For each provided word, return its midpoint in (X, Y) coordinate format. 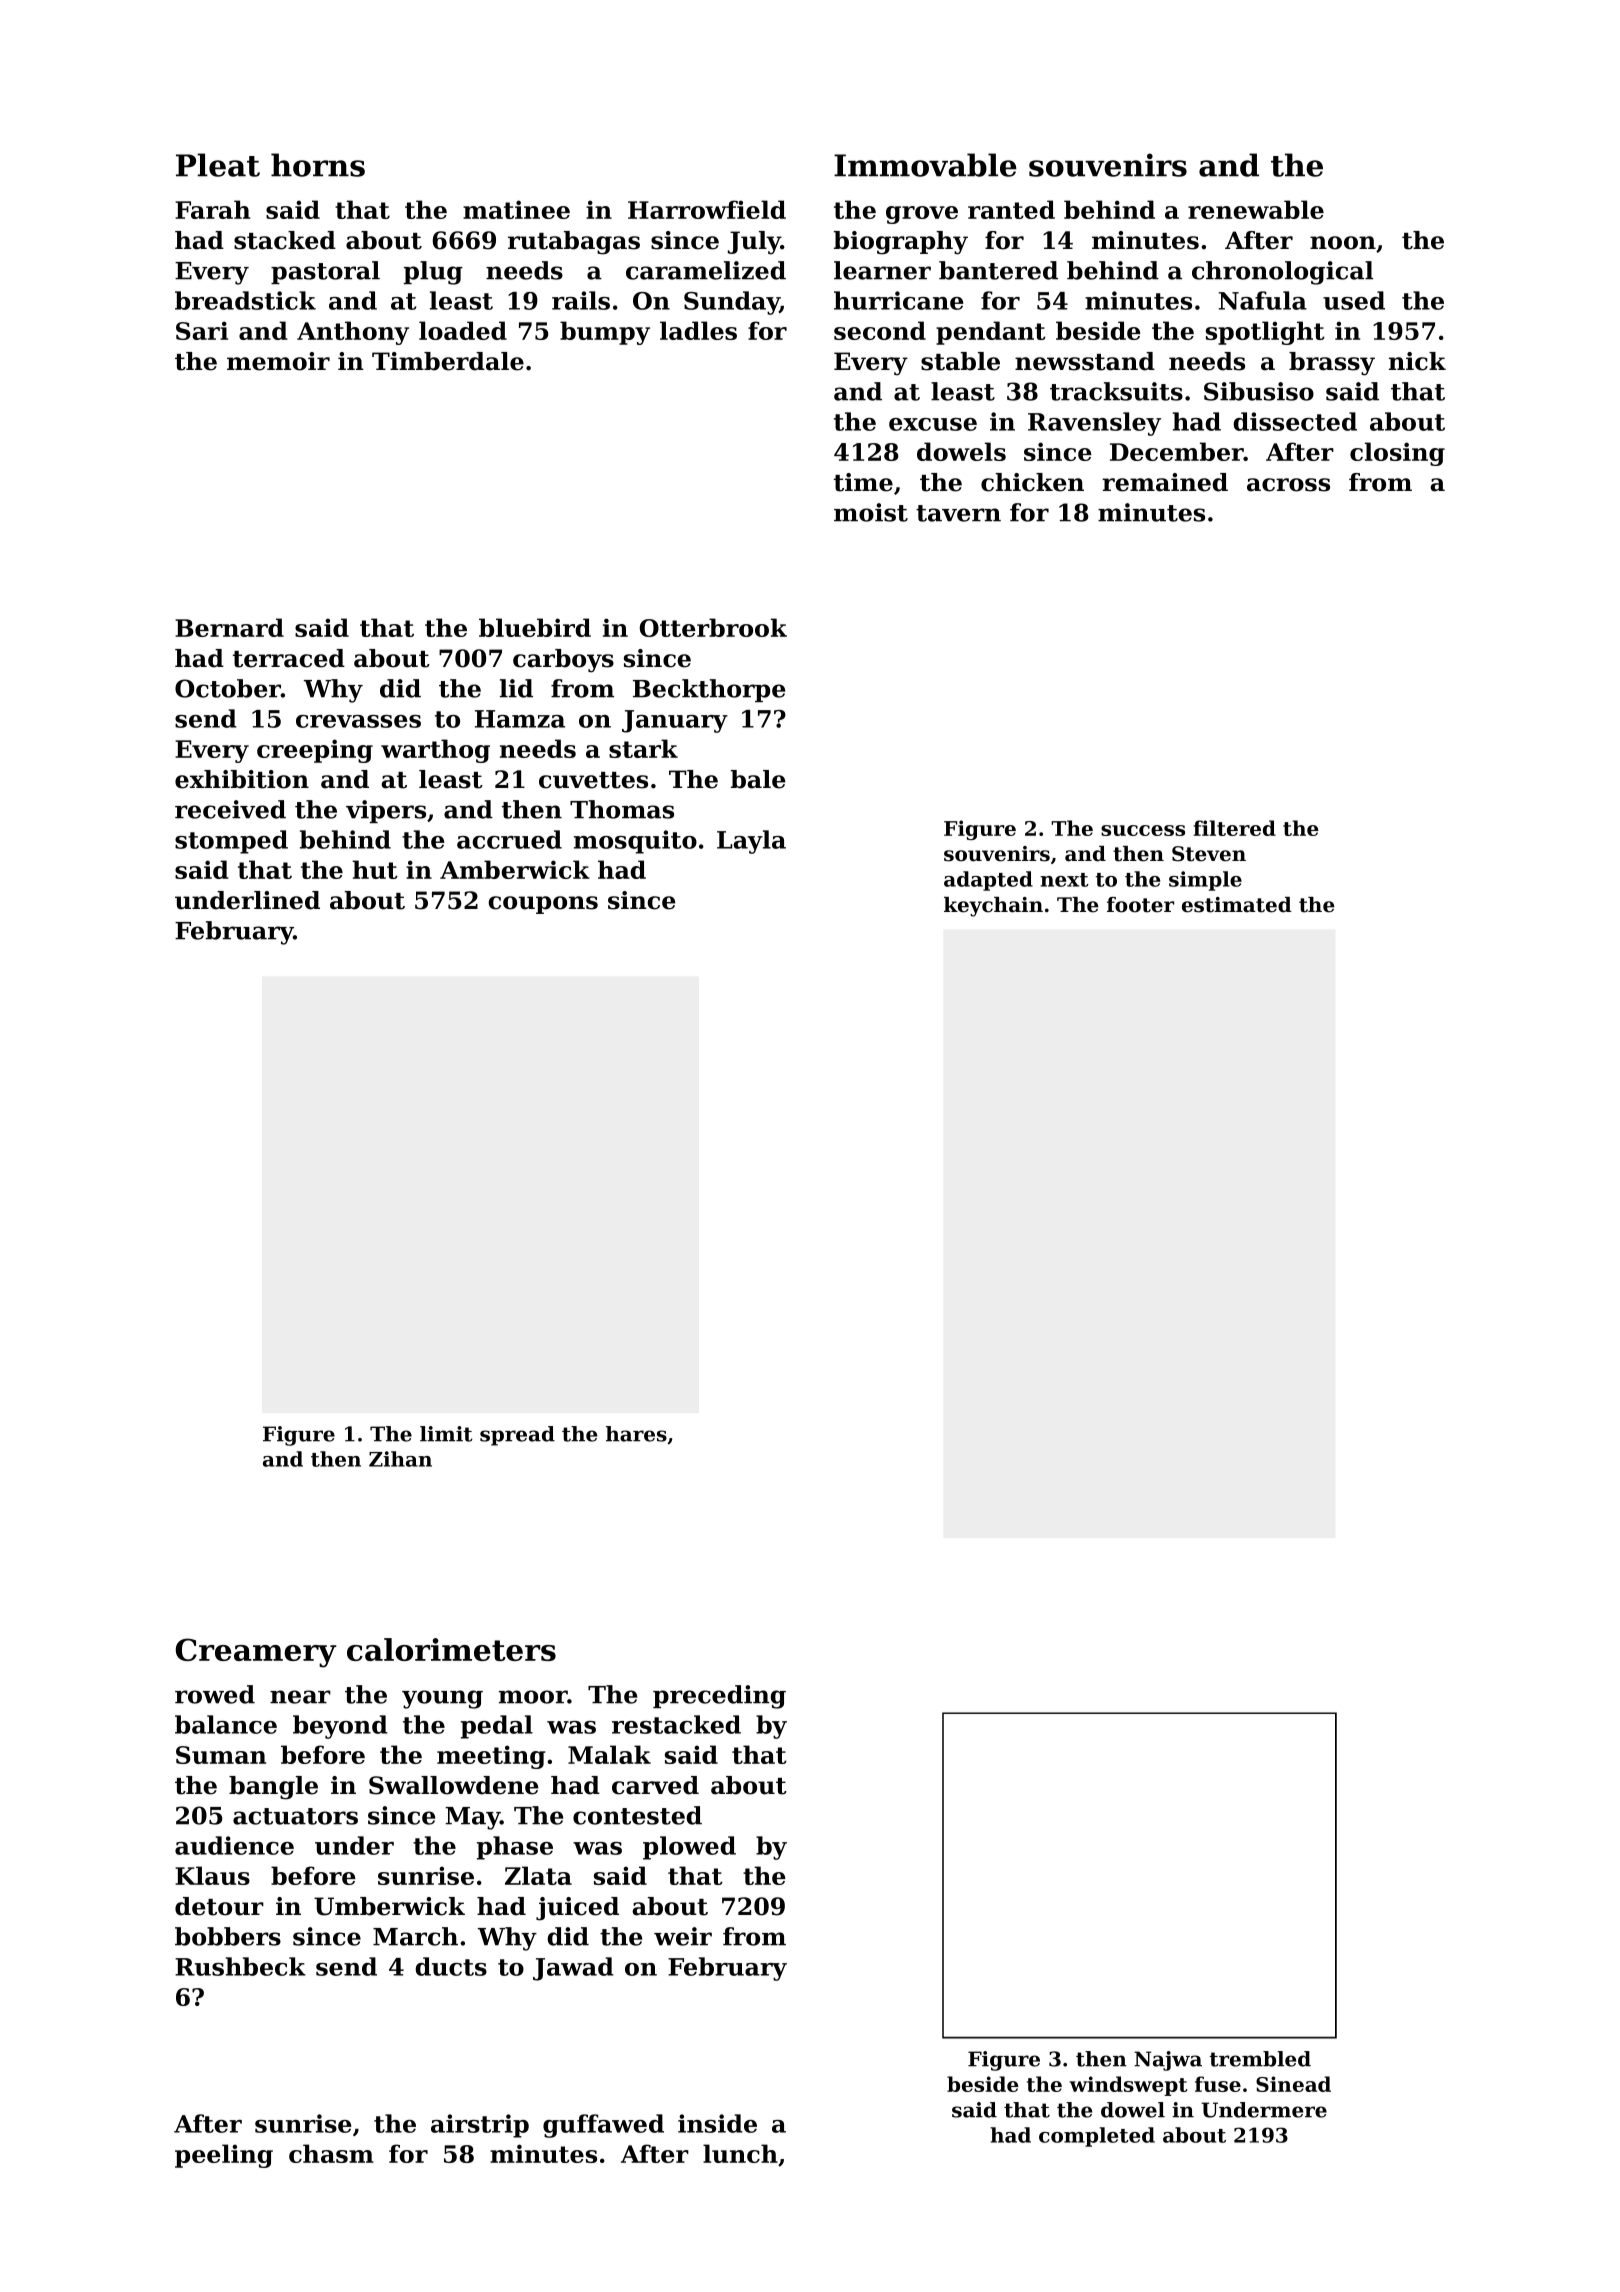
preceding (719, 1697)
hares (636, 1434)
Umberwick (389, 1906)
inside (717, 2123)
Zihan (400, 1459)
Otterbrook (713, 627)
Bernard (229, 627)
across (1288, 485)
